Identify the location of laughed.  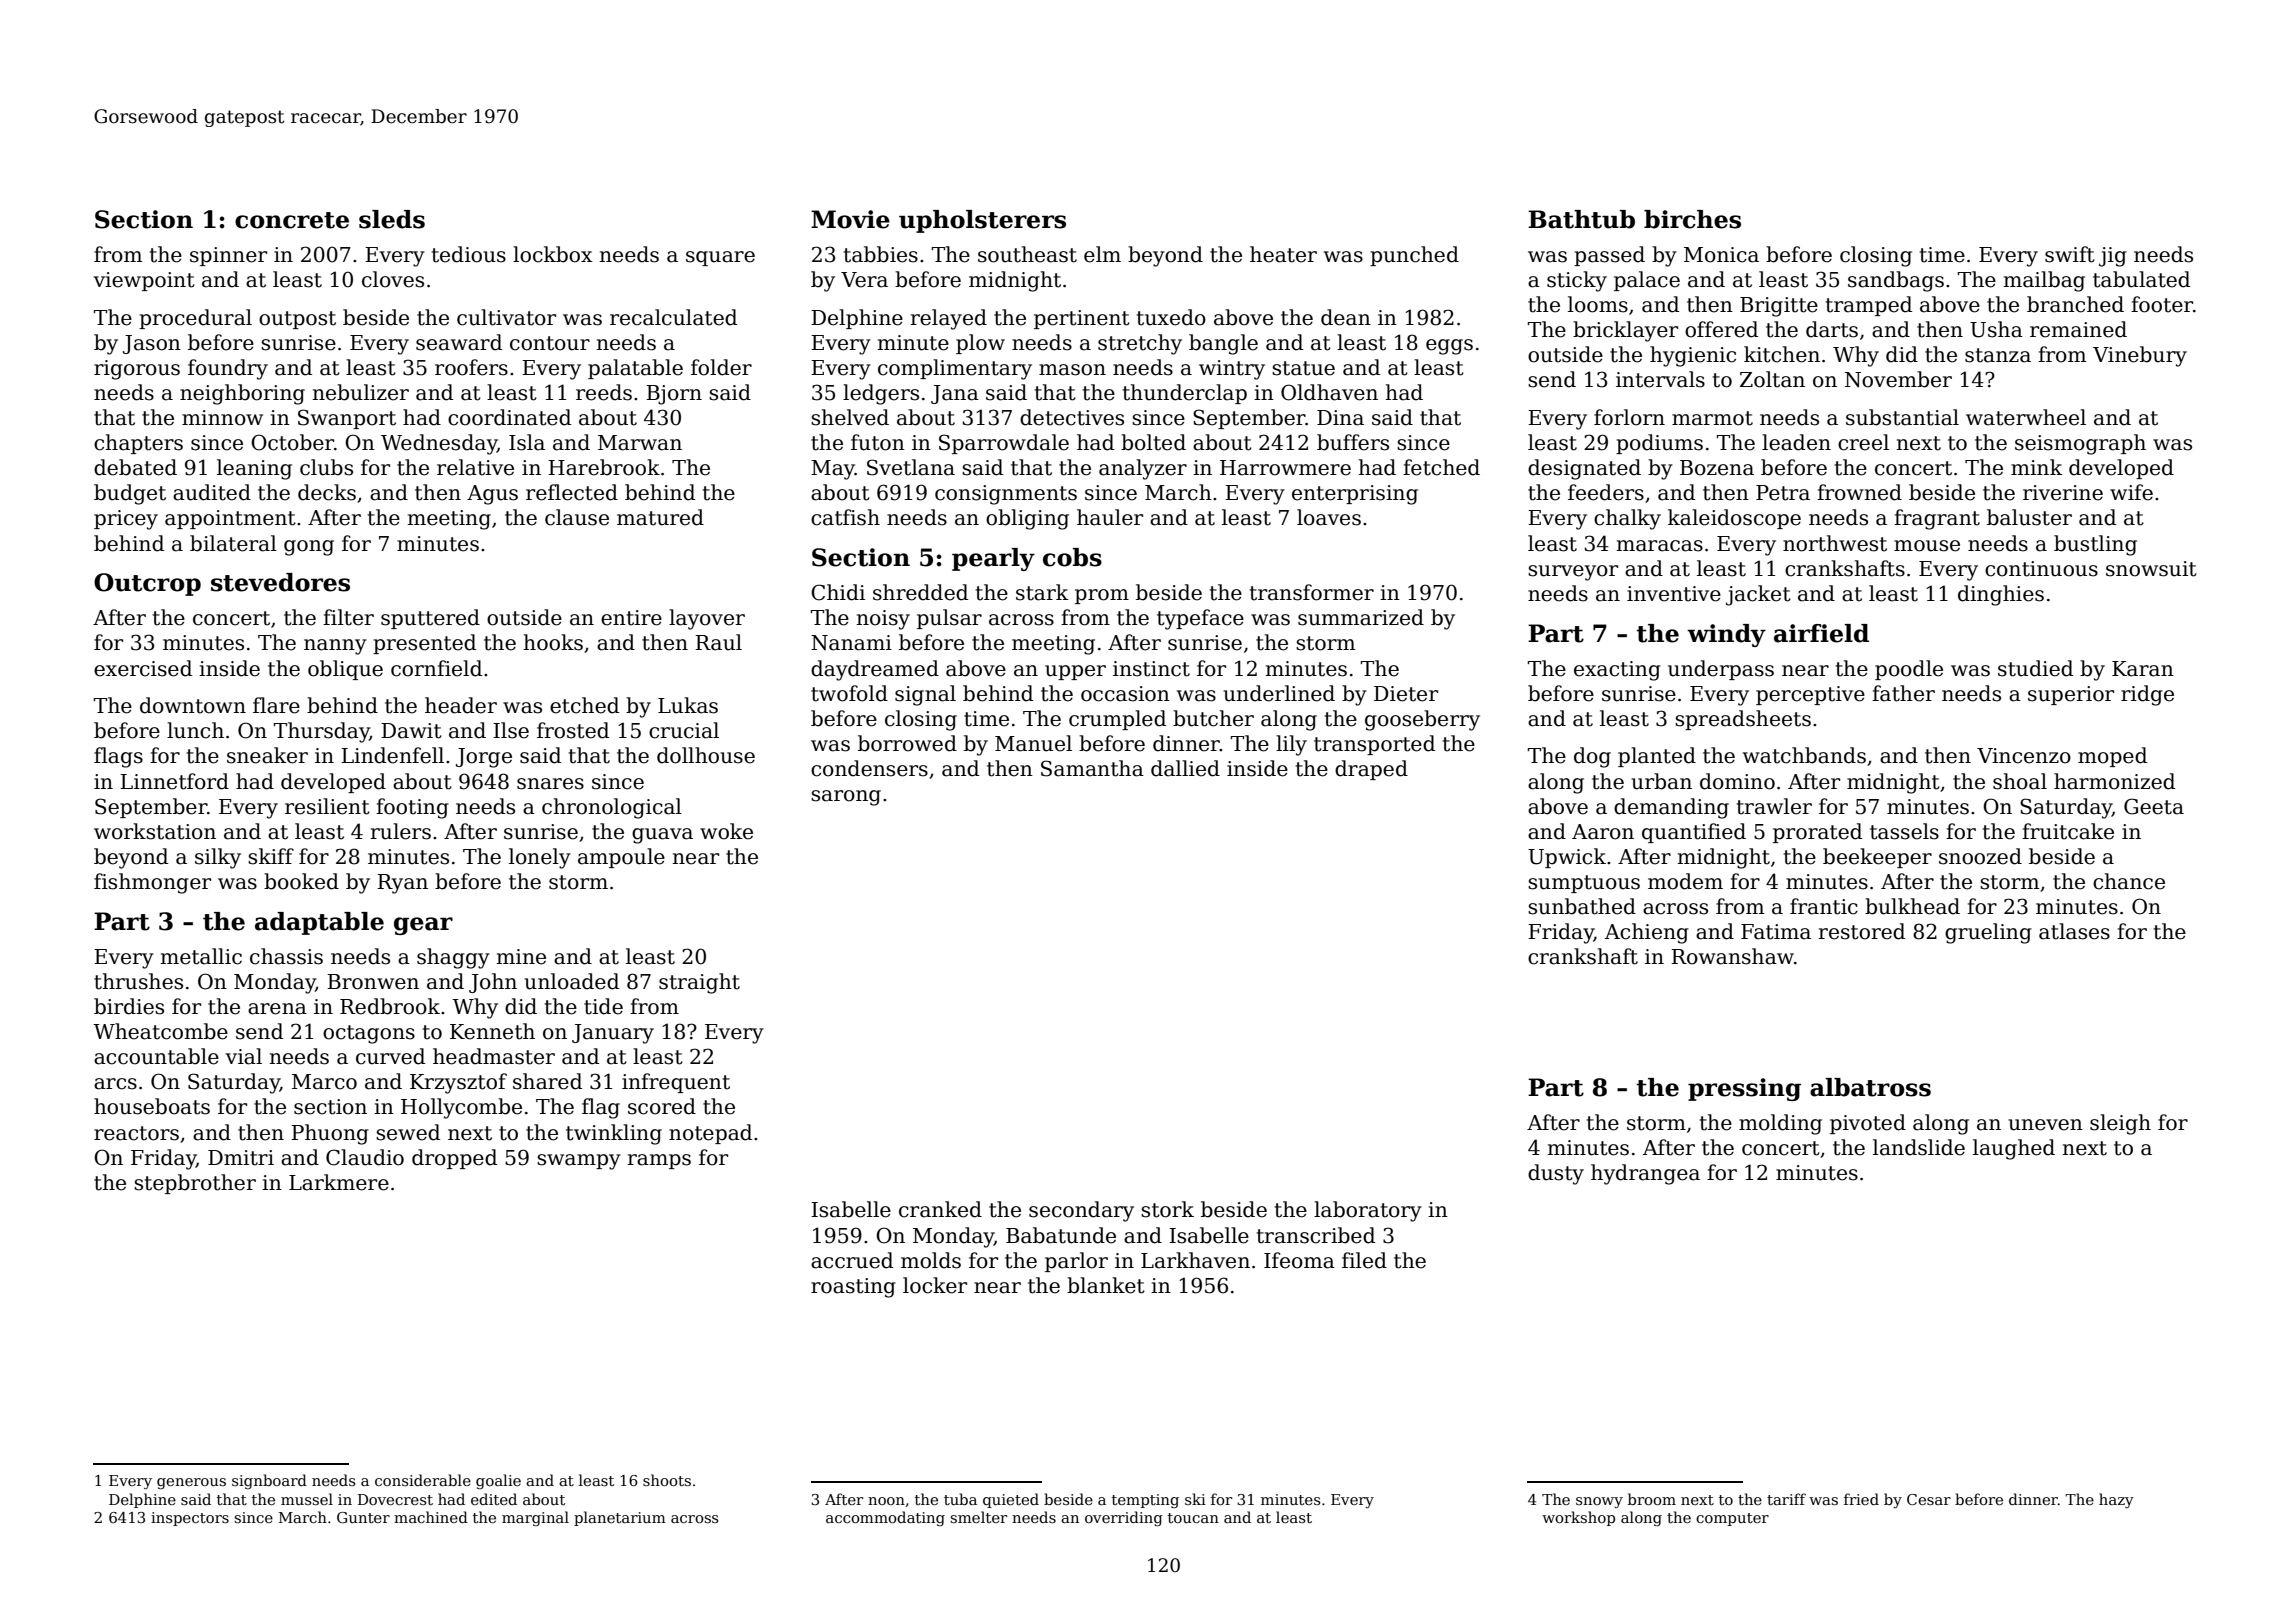
(2014, 1149).
